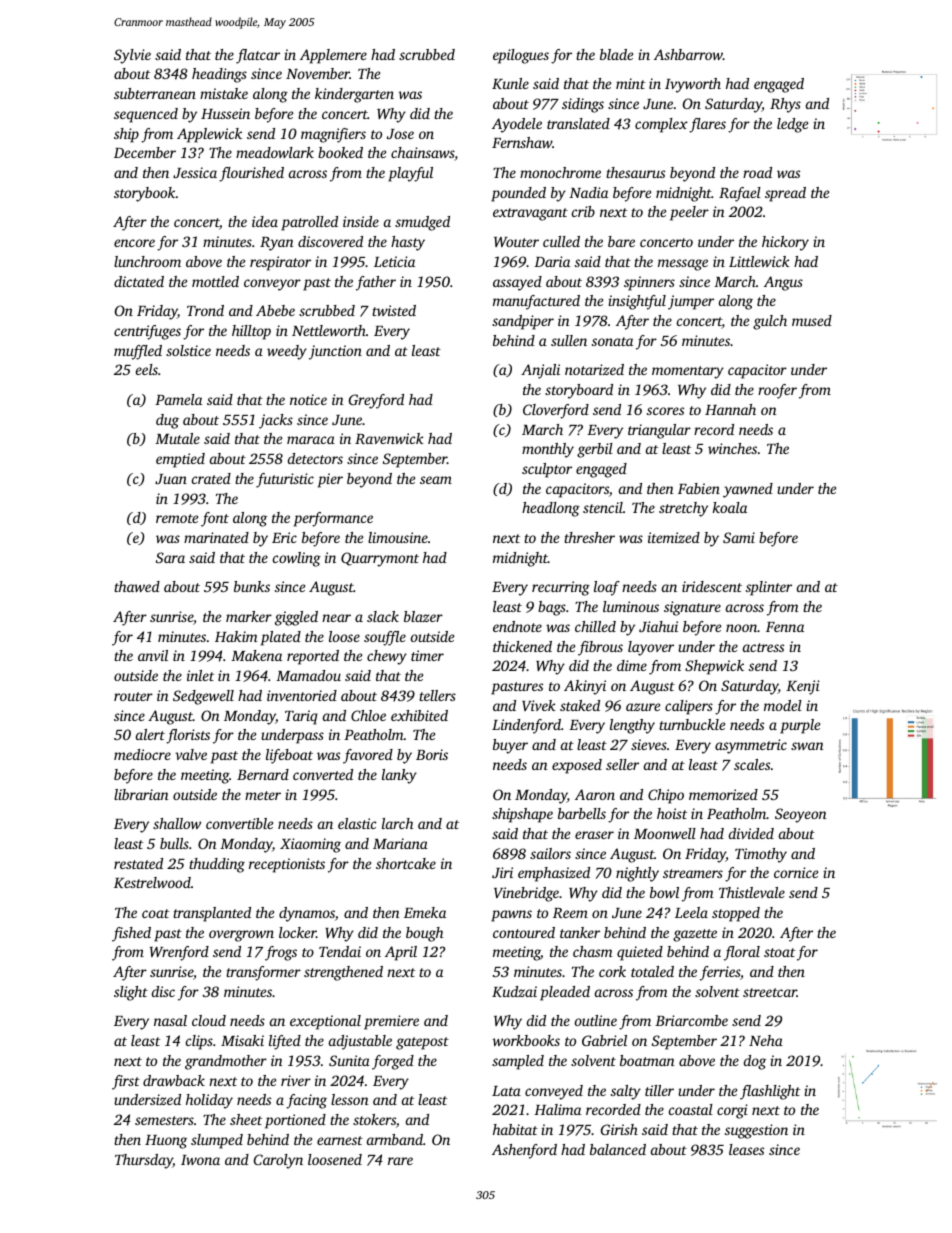  Describe the element at coordinates (146, 115) in the screenshot. I see `sequenced` at that location.
